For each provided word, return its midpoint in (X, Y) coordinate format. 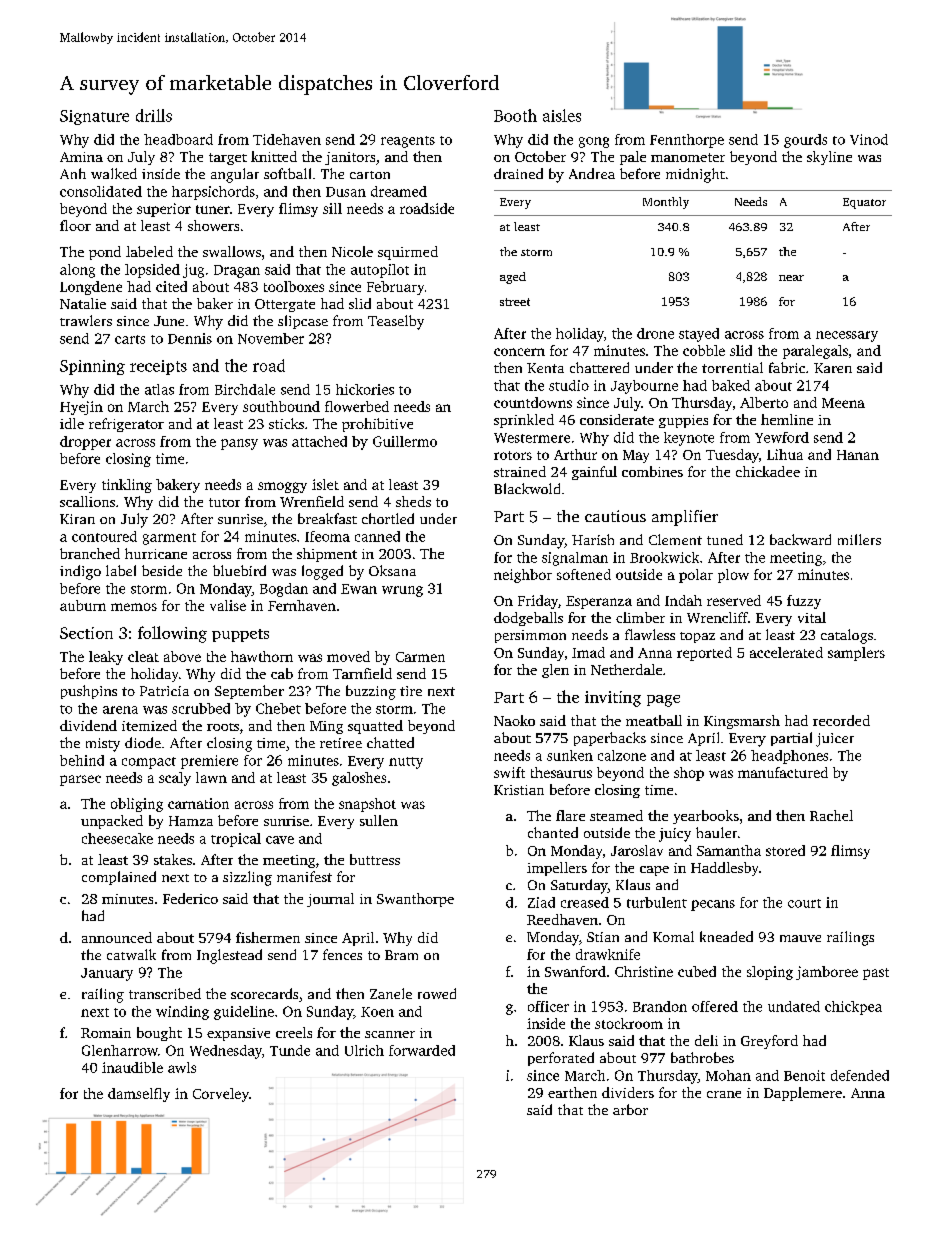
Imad (588, 652)
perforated (561, 1059)
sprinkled (524, 421)
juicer (835, 740)
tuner (213, 209)
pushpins (89, 692)
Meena (843, 403)
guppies (683, 421)
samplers (856, 654)
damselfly (139, 1095)
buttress (375, 859)
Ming (326, 727)
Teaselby (396, 322)
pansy (239, 444)
